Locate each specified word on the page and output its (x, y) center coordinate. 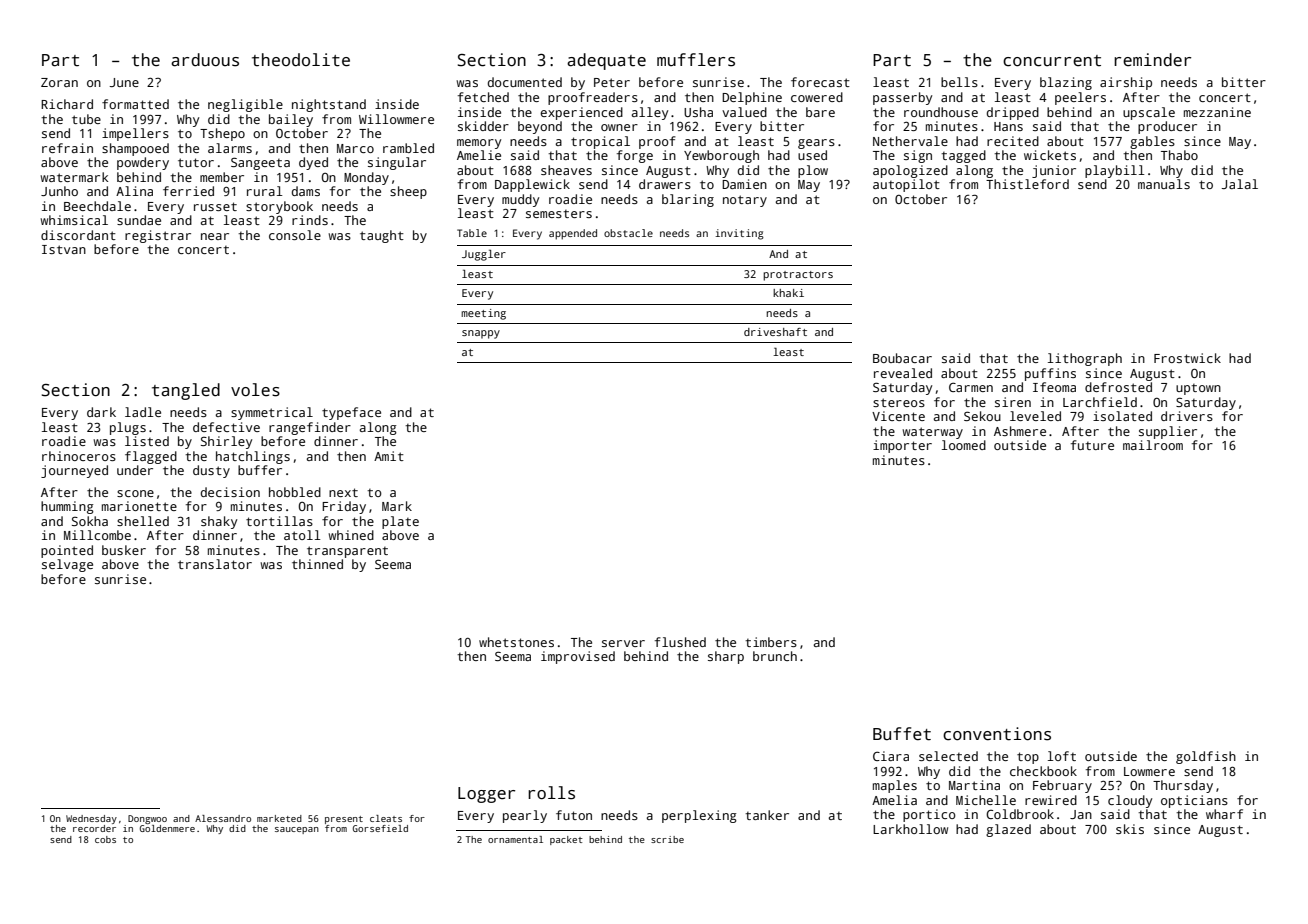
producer (1167, 127)
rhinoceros (79, 456)
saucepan (297, 830)
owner (619, 127)
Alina (134, 191)
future (1092, 445)
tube (86, 119)
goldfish (1206, 757)
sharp (726, 657)
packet (566, 840)
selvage (67, 565)
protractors (798, 276)
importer (902, 446)
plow (813, 171)
